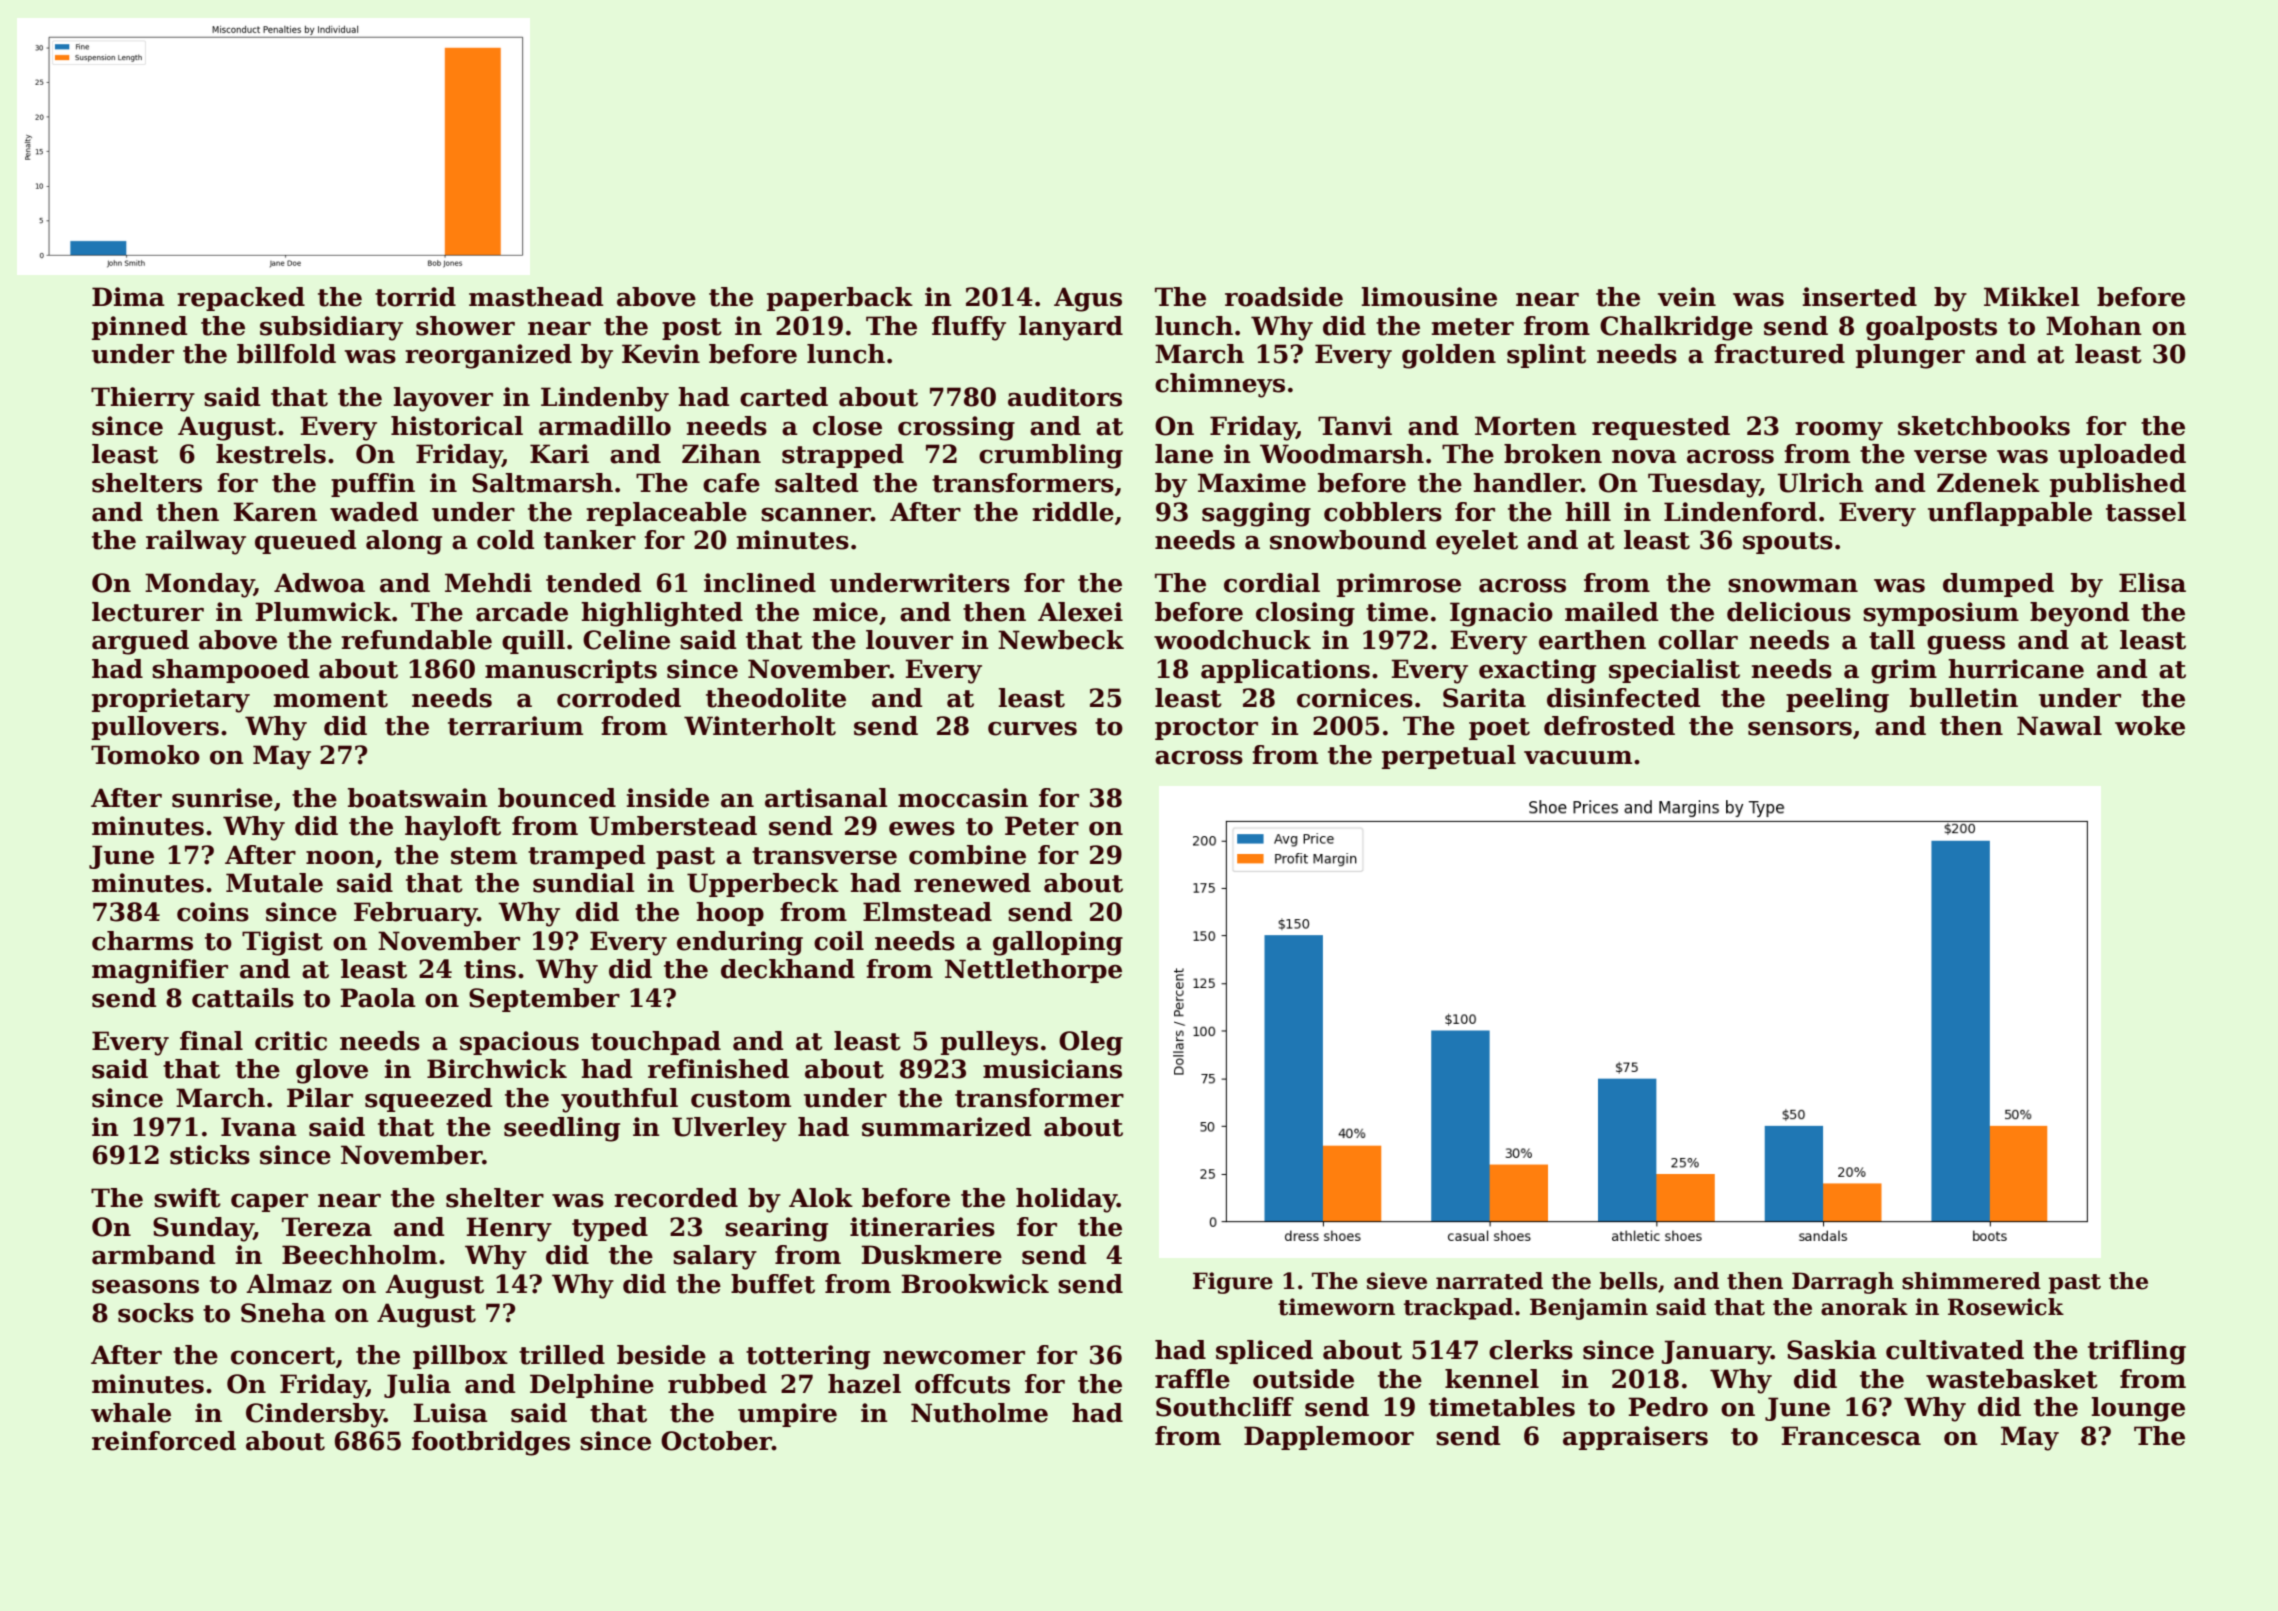 The width and height of the screenshot is (2278, 1611). Describe the element at coordinates (1058, 943) in the screenshot. I see `galloping` at that location.
